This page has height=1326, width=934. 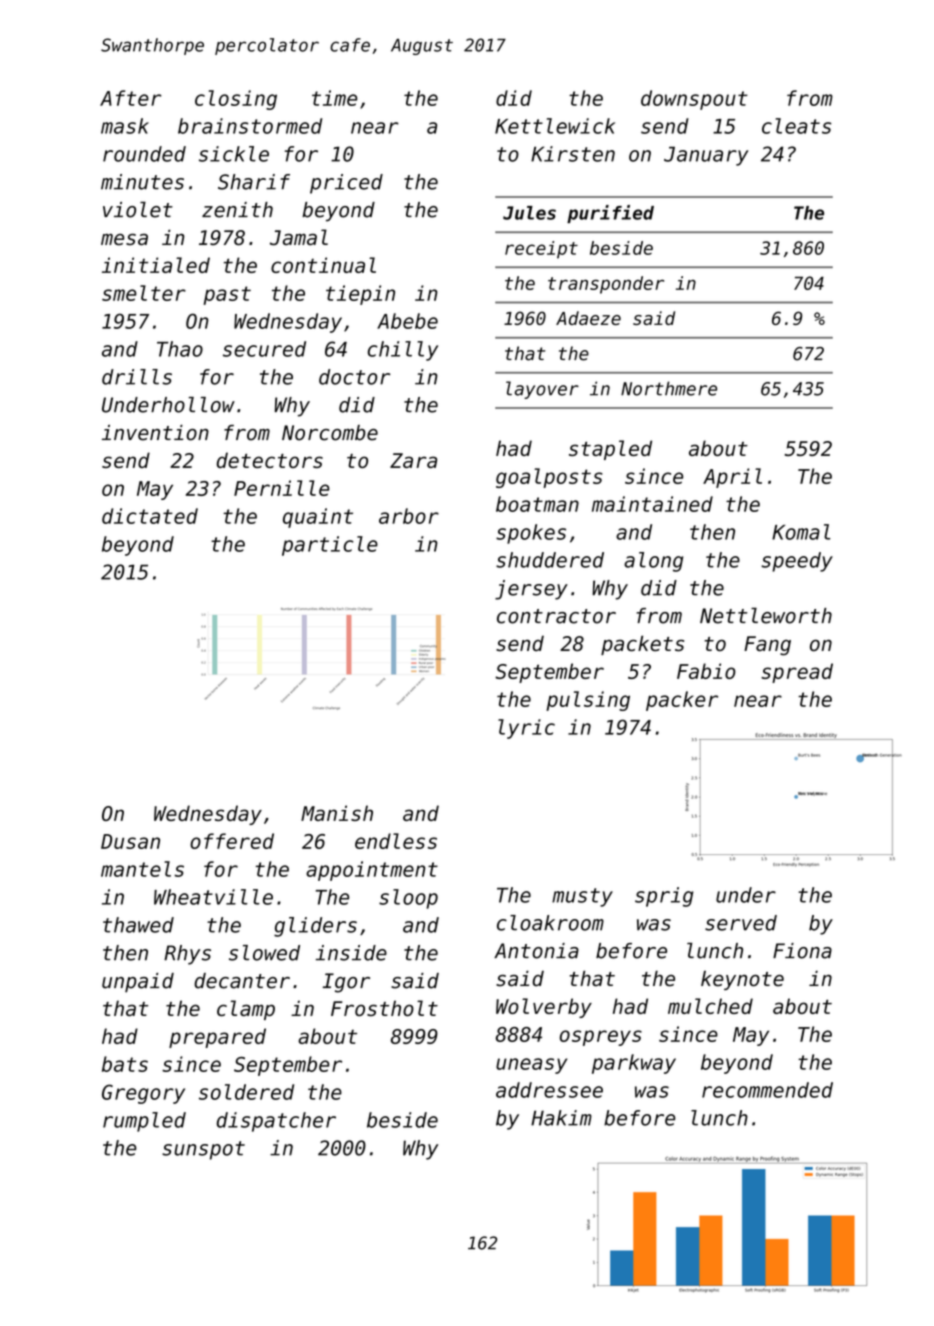 I want to click on lyric, so click(x=526, y=729).
